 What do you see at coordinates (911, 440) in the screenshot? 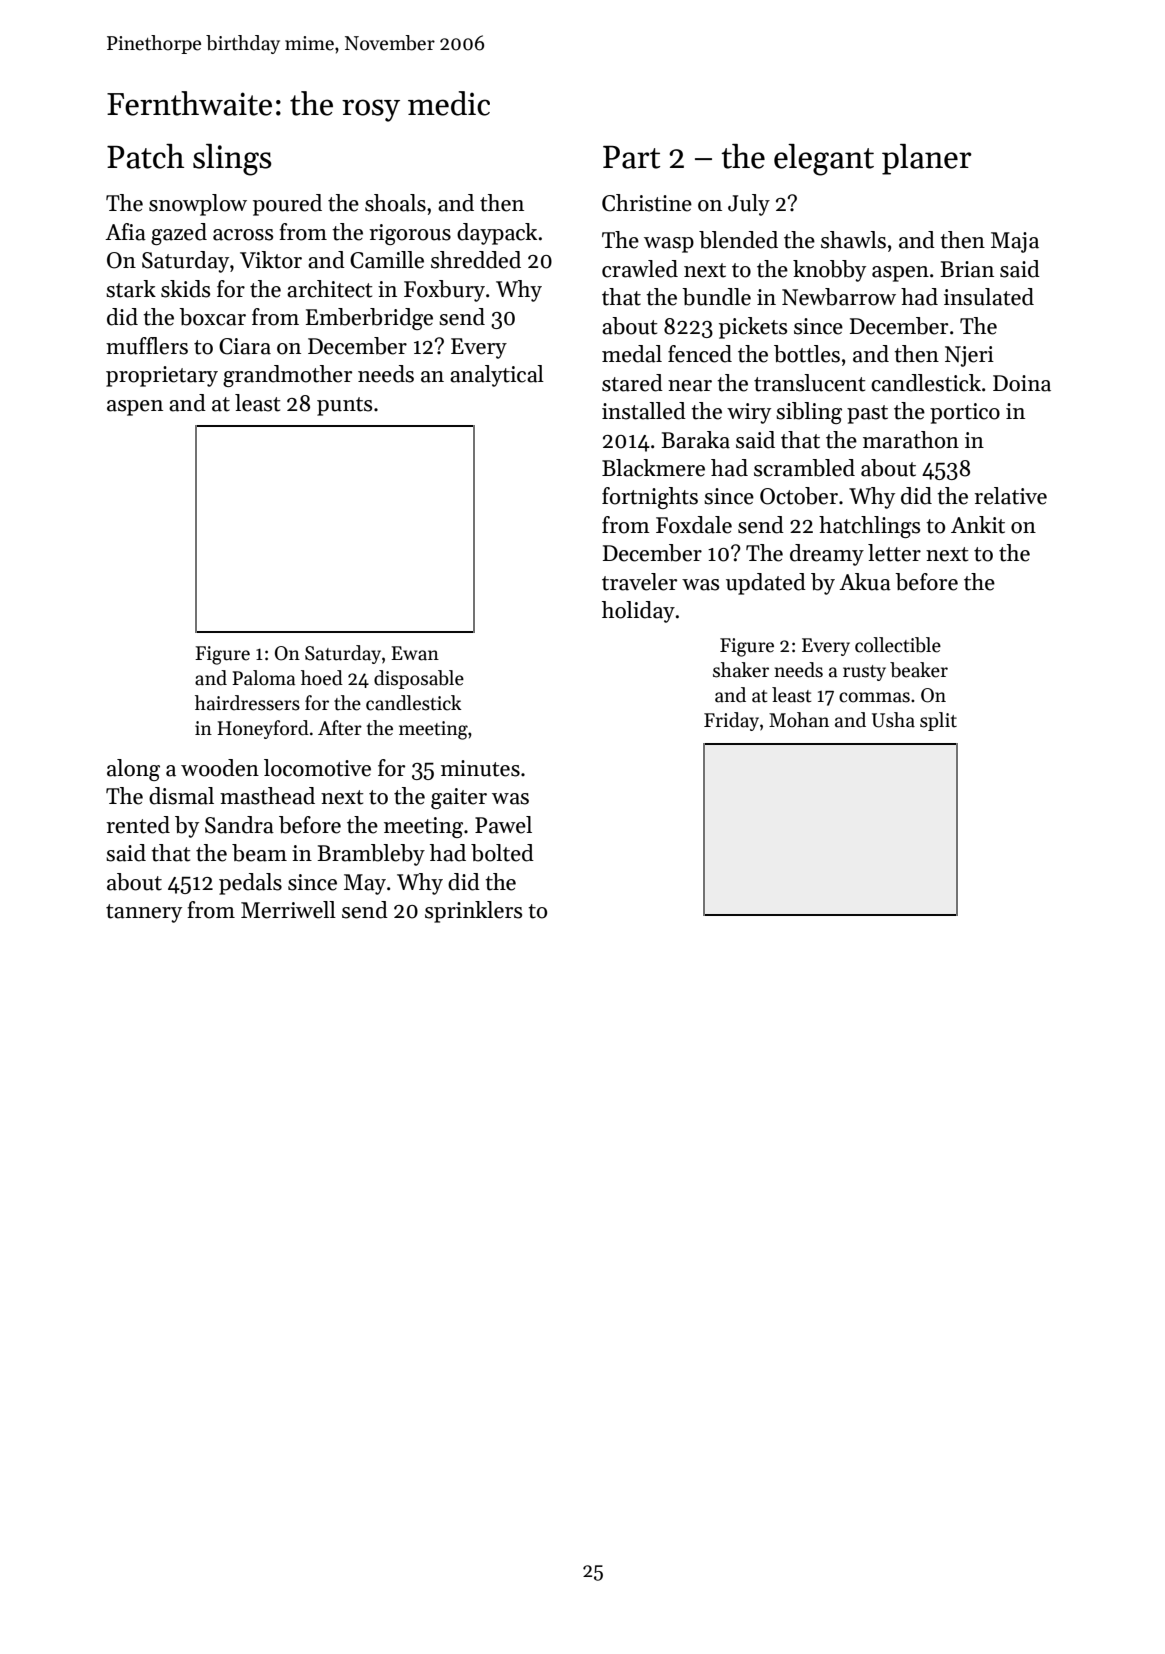
I see `marathon` at bounding box center [911, 440].
